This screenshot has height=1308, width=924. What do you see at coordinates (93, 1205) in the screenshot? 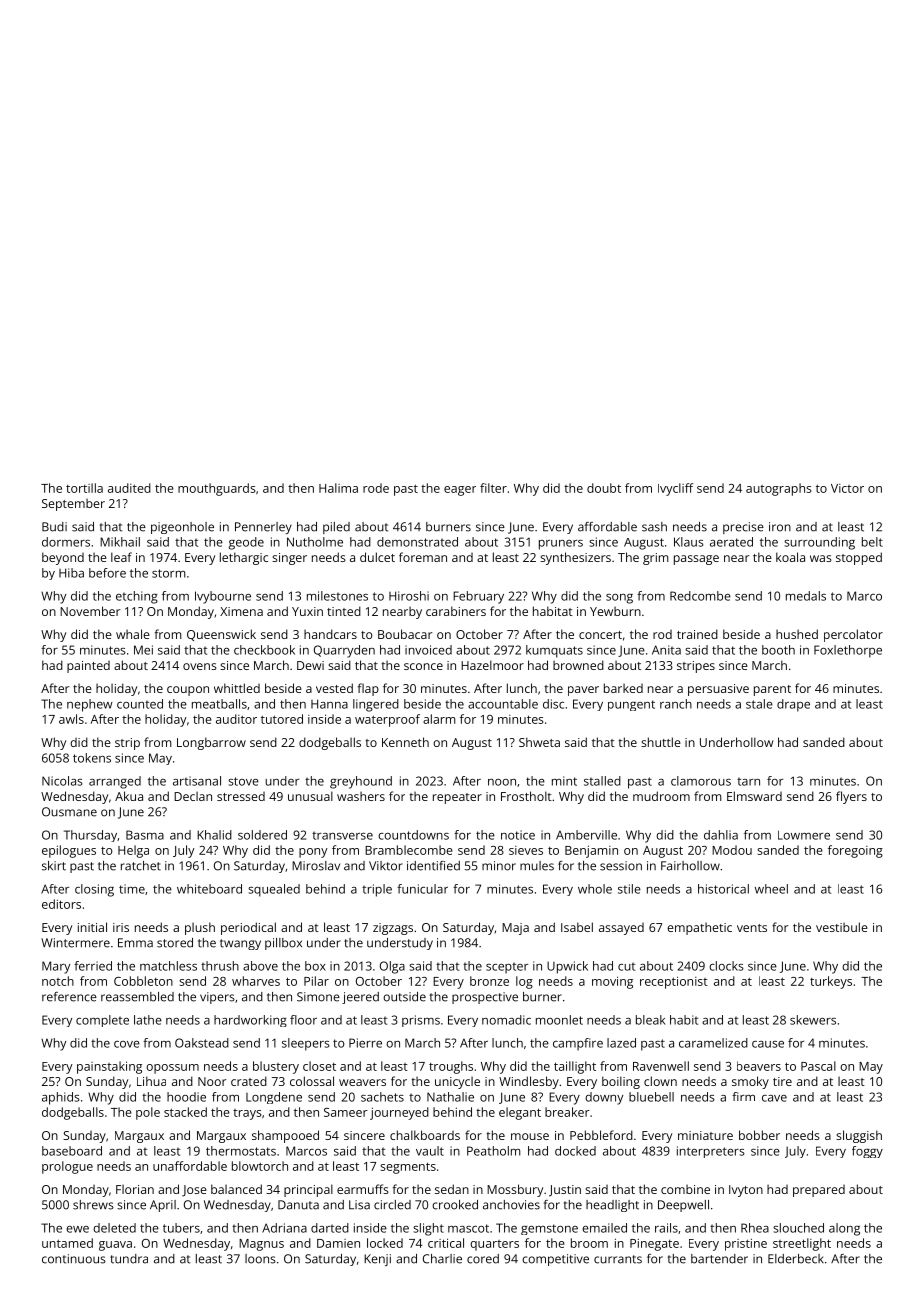
I see `shrews` at bounding box center [93, 1205].
